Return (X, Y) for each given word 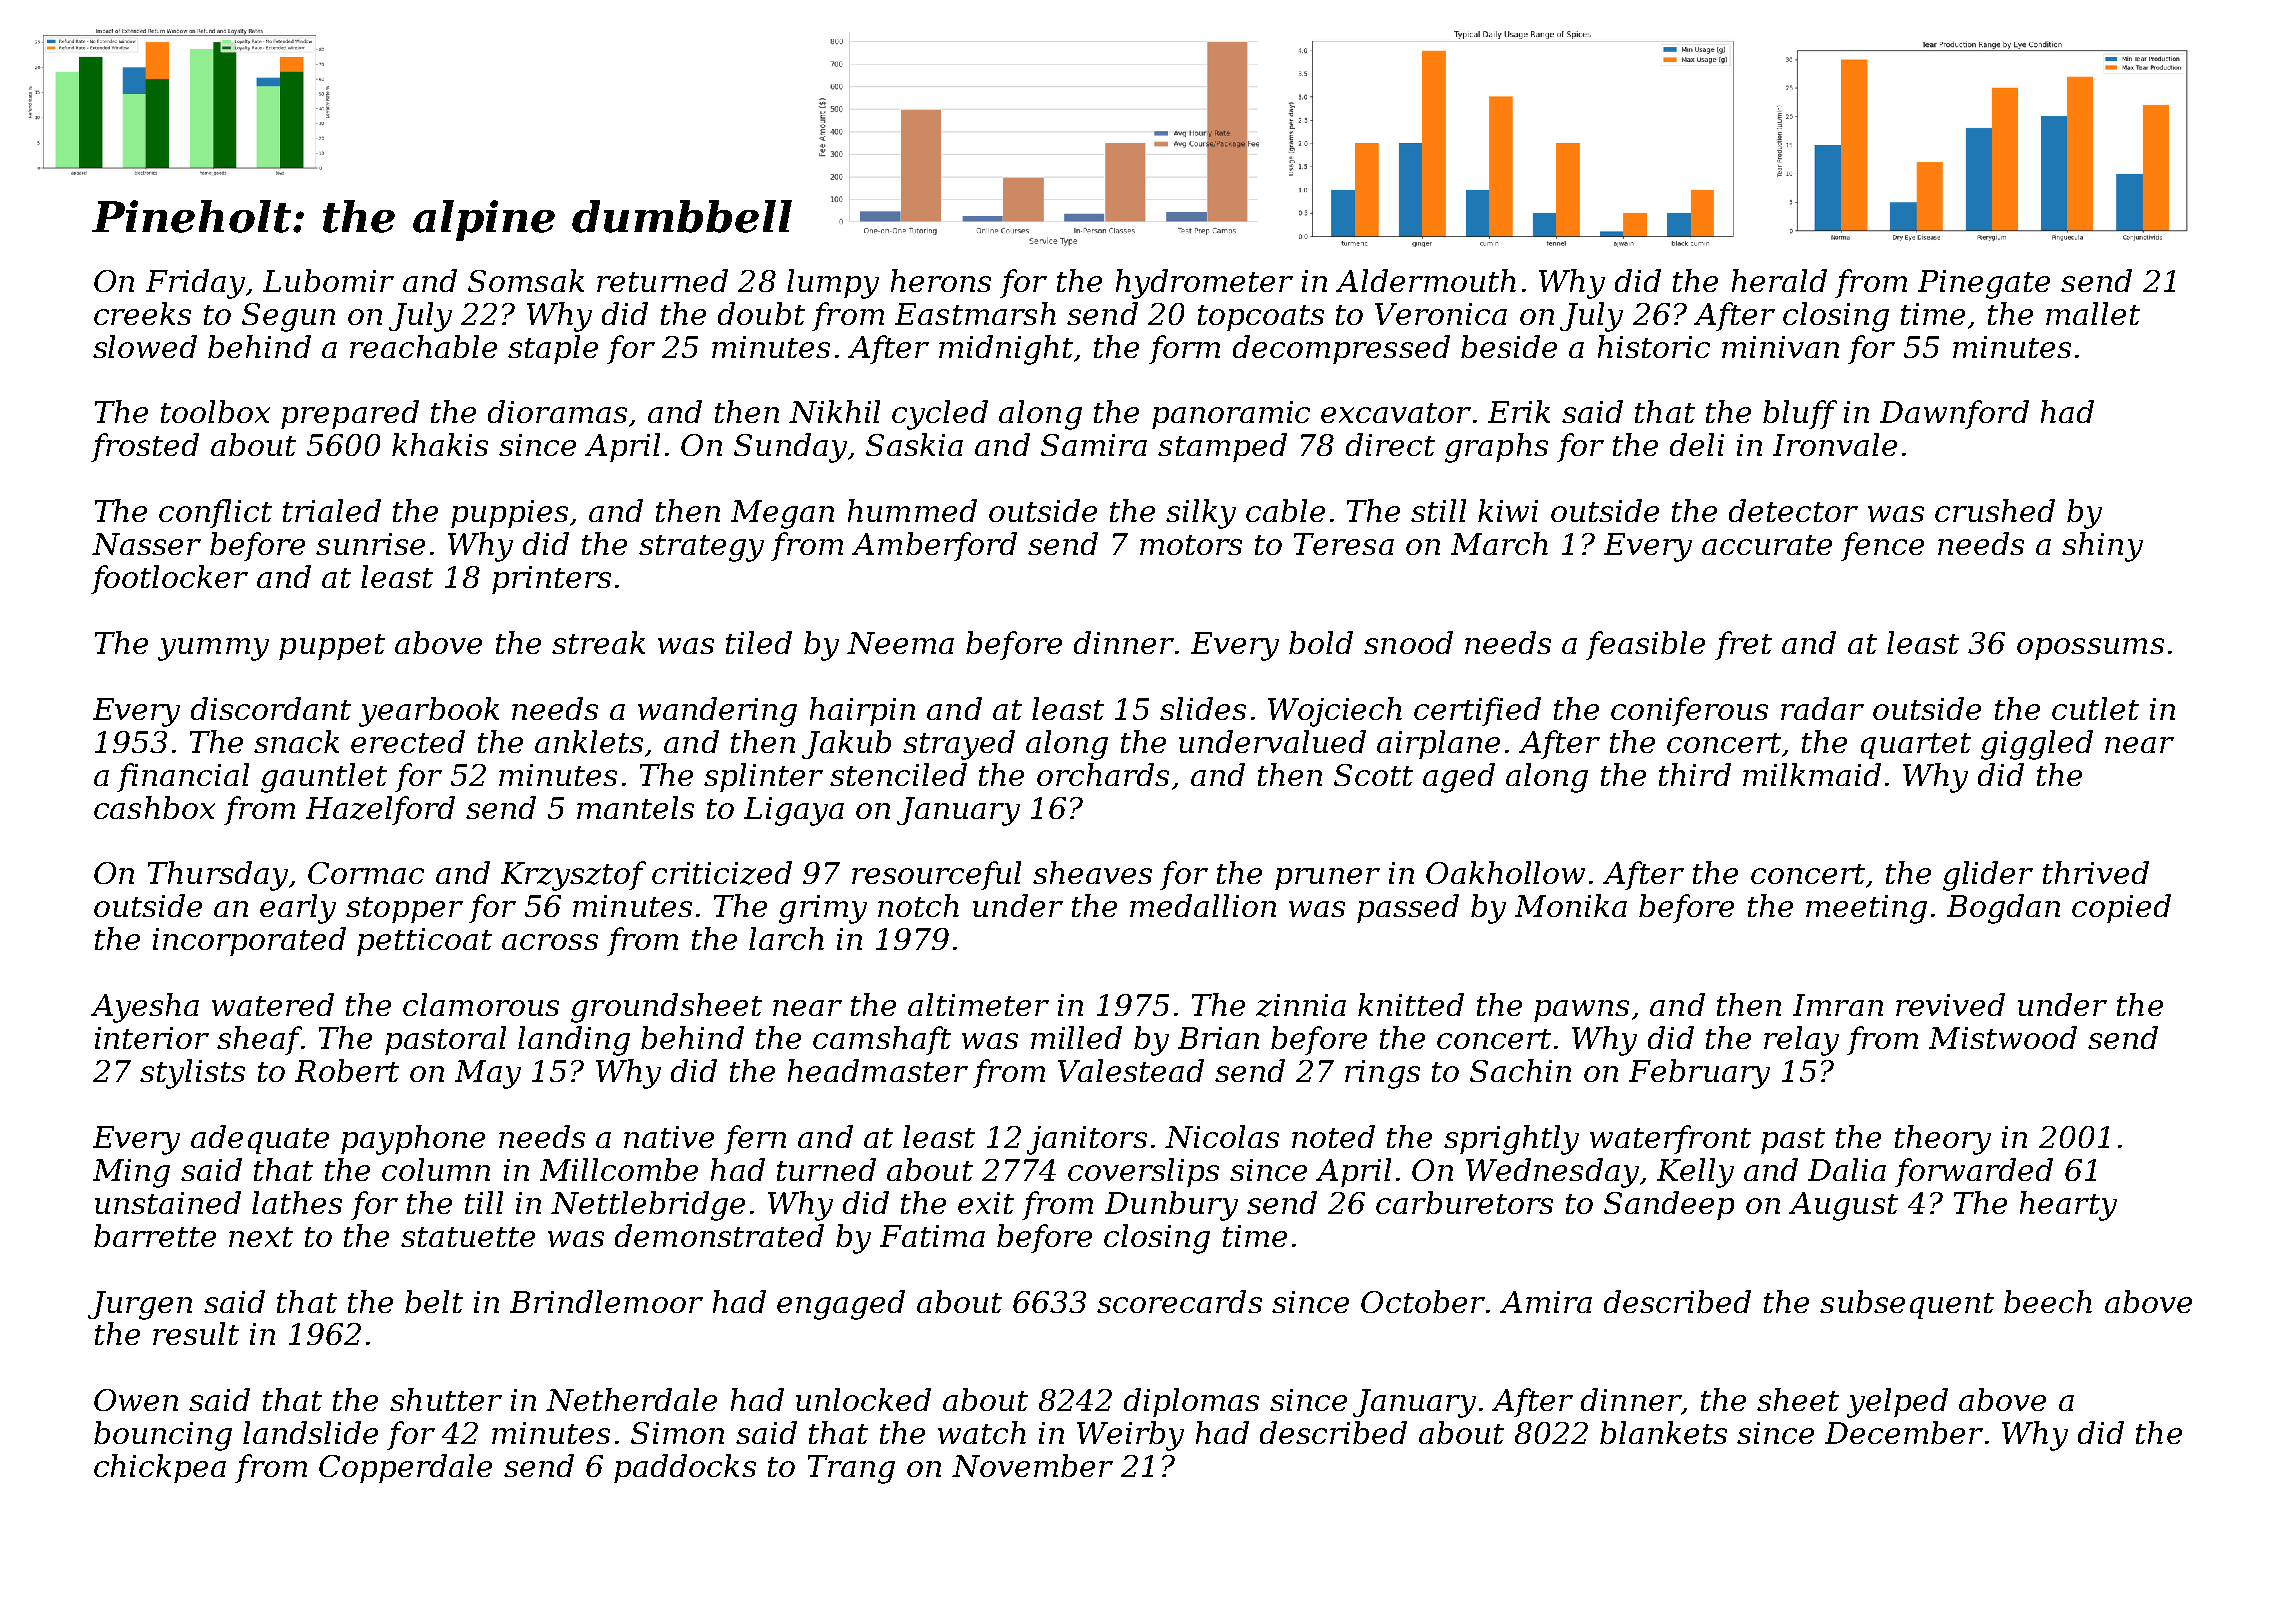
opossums (2090, 649)
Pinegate (1984, 284)
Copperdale (405, 1468)
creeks (142, 313)
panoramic (1231, 415)
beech (2048, 1301)
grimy (823, 909)
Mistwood (2003, 1037)
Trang (851, 1469)
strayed (959, 745)
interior (152, 1038)
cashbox (154, 807)
